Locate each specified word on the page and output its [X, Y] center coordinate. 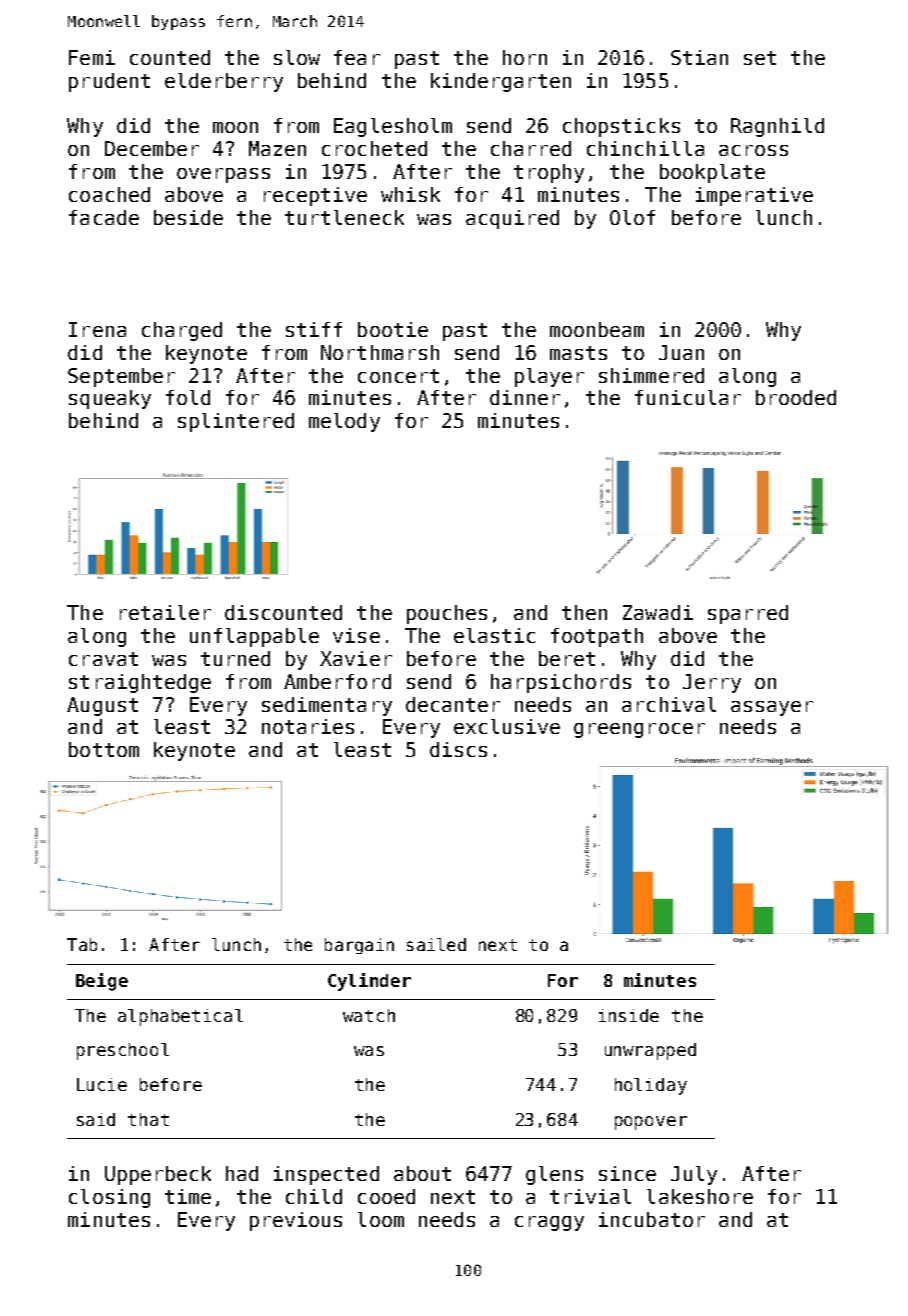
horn [525, 57]
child [314, 1196]
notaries [308, 726]
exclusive [507, 726]
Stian [699, 57]
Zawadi [658, 612]
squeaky [110, 399]
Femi [92, 57]
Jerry [712, 683]
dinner [525, 397]
